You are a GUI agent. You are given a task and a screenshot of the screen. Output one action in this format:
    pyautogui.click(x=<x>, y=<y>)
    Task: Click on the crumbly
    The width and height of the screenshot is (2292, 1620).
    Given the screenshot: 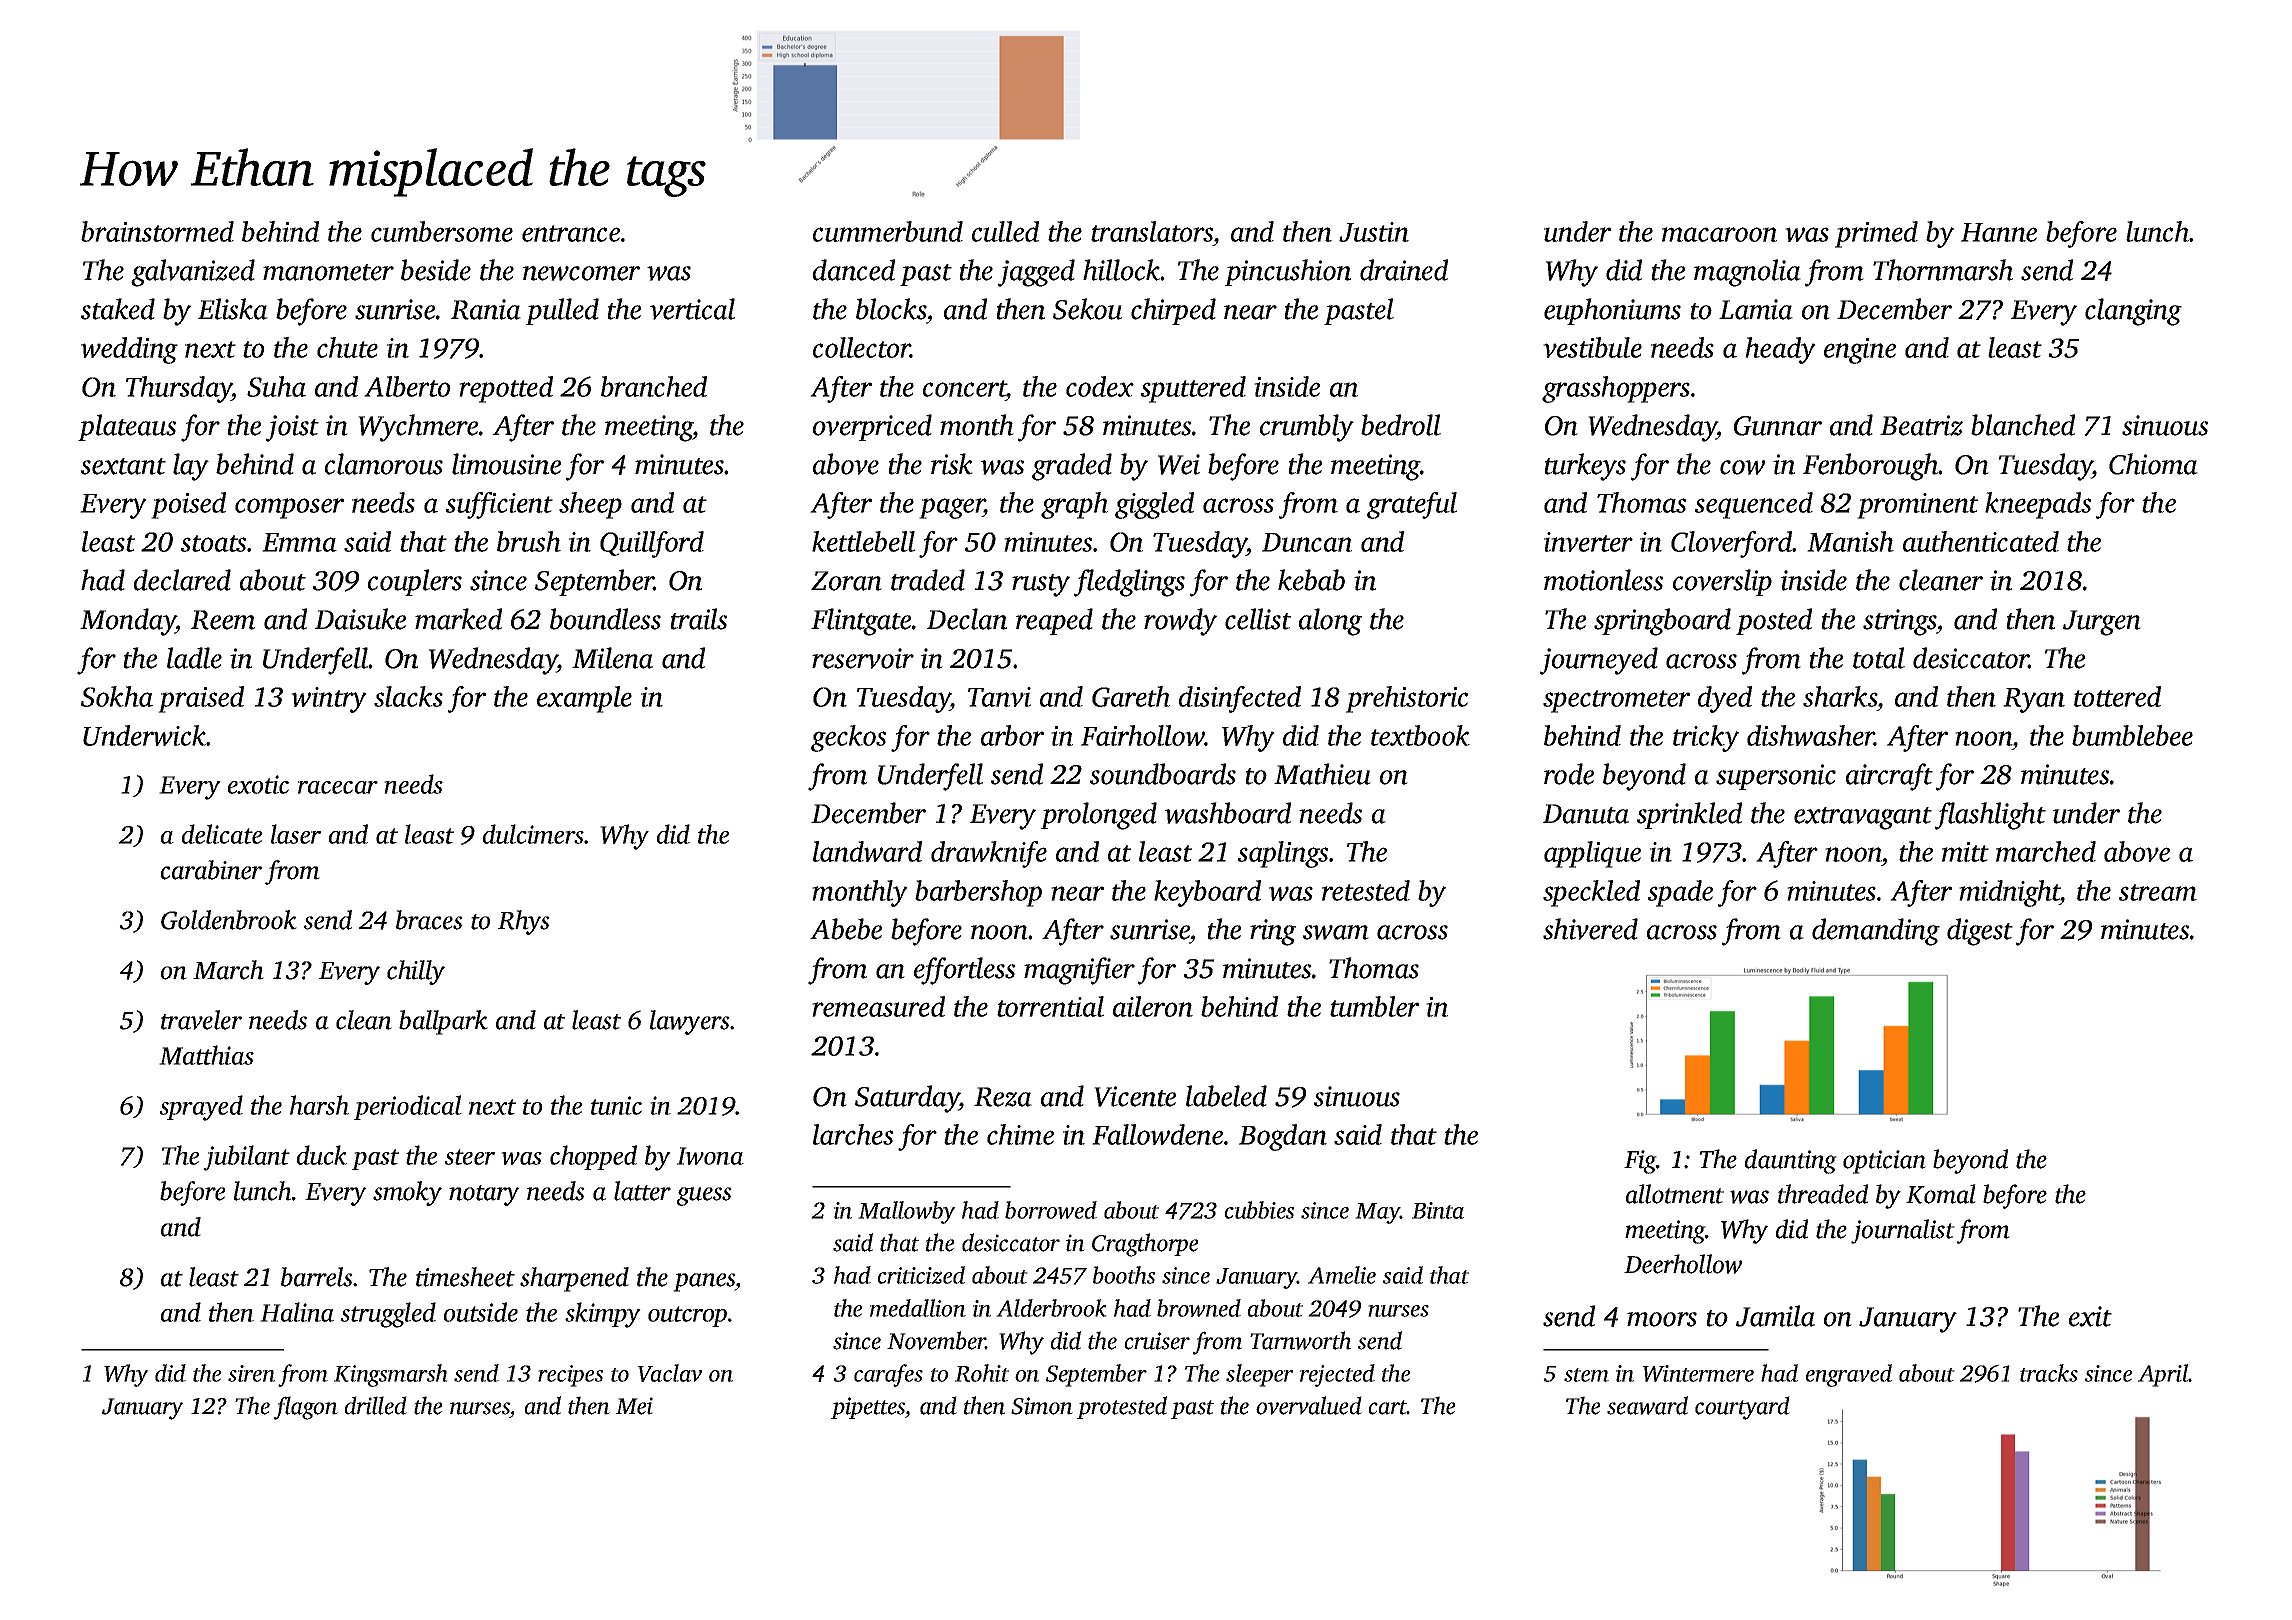 What is the action you would take?
    pyautogui.click(x=1307, y=428)
